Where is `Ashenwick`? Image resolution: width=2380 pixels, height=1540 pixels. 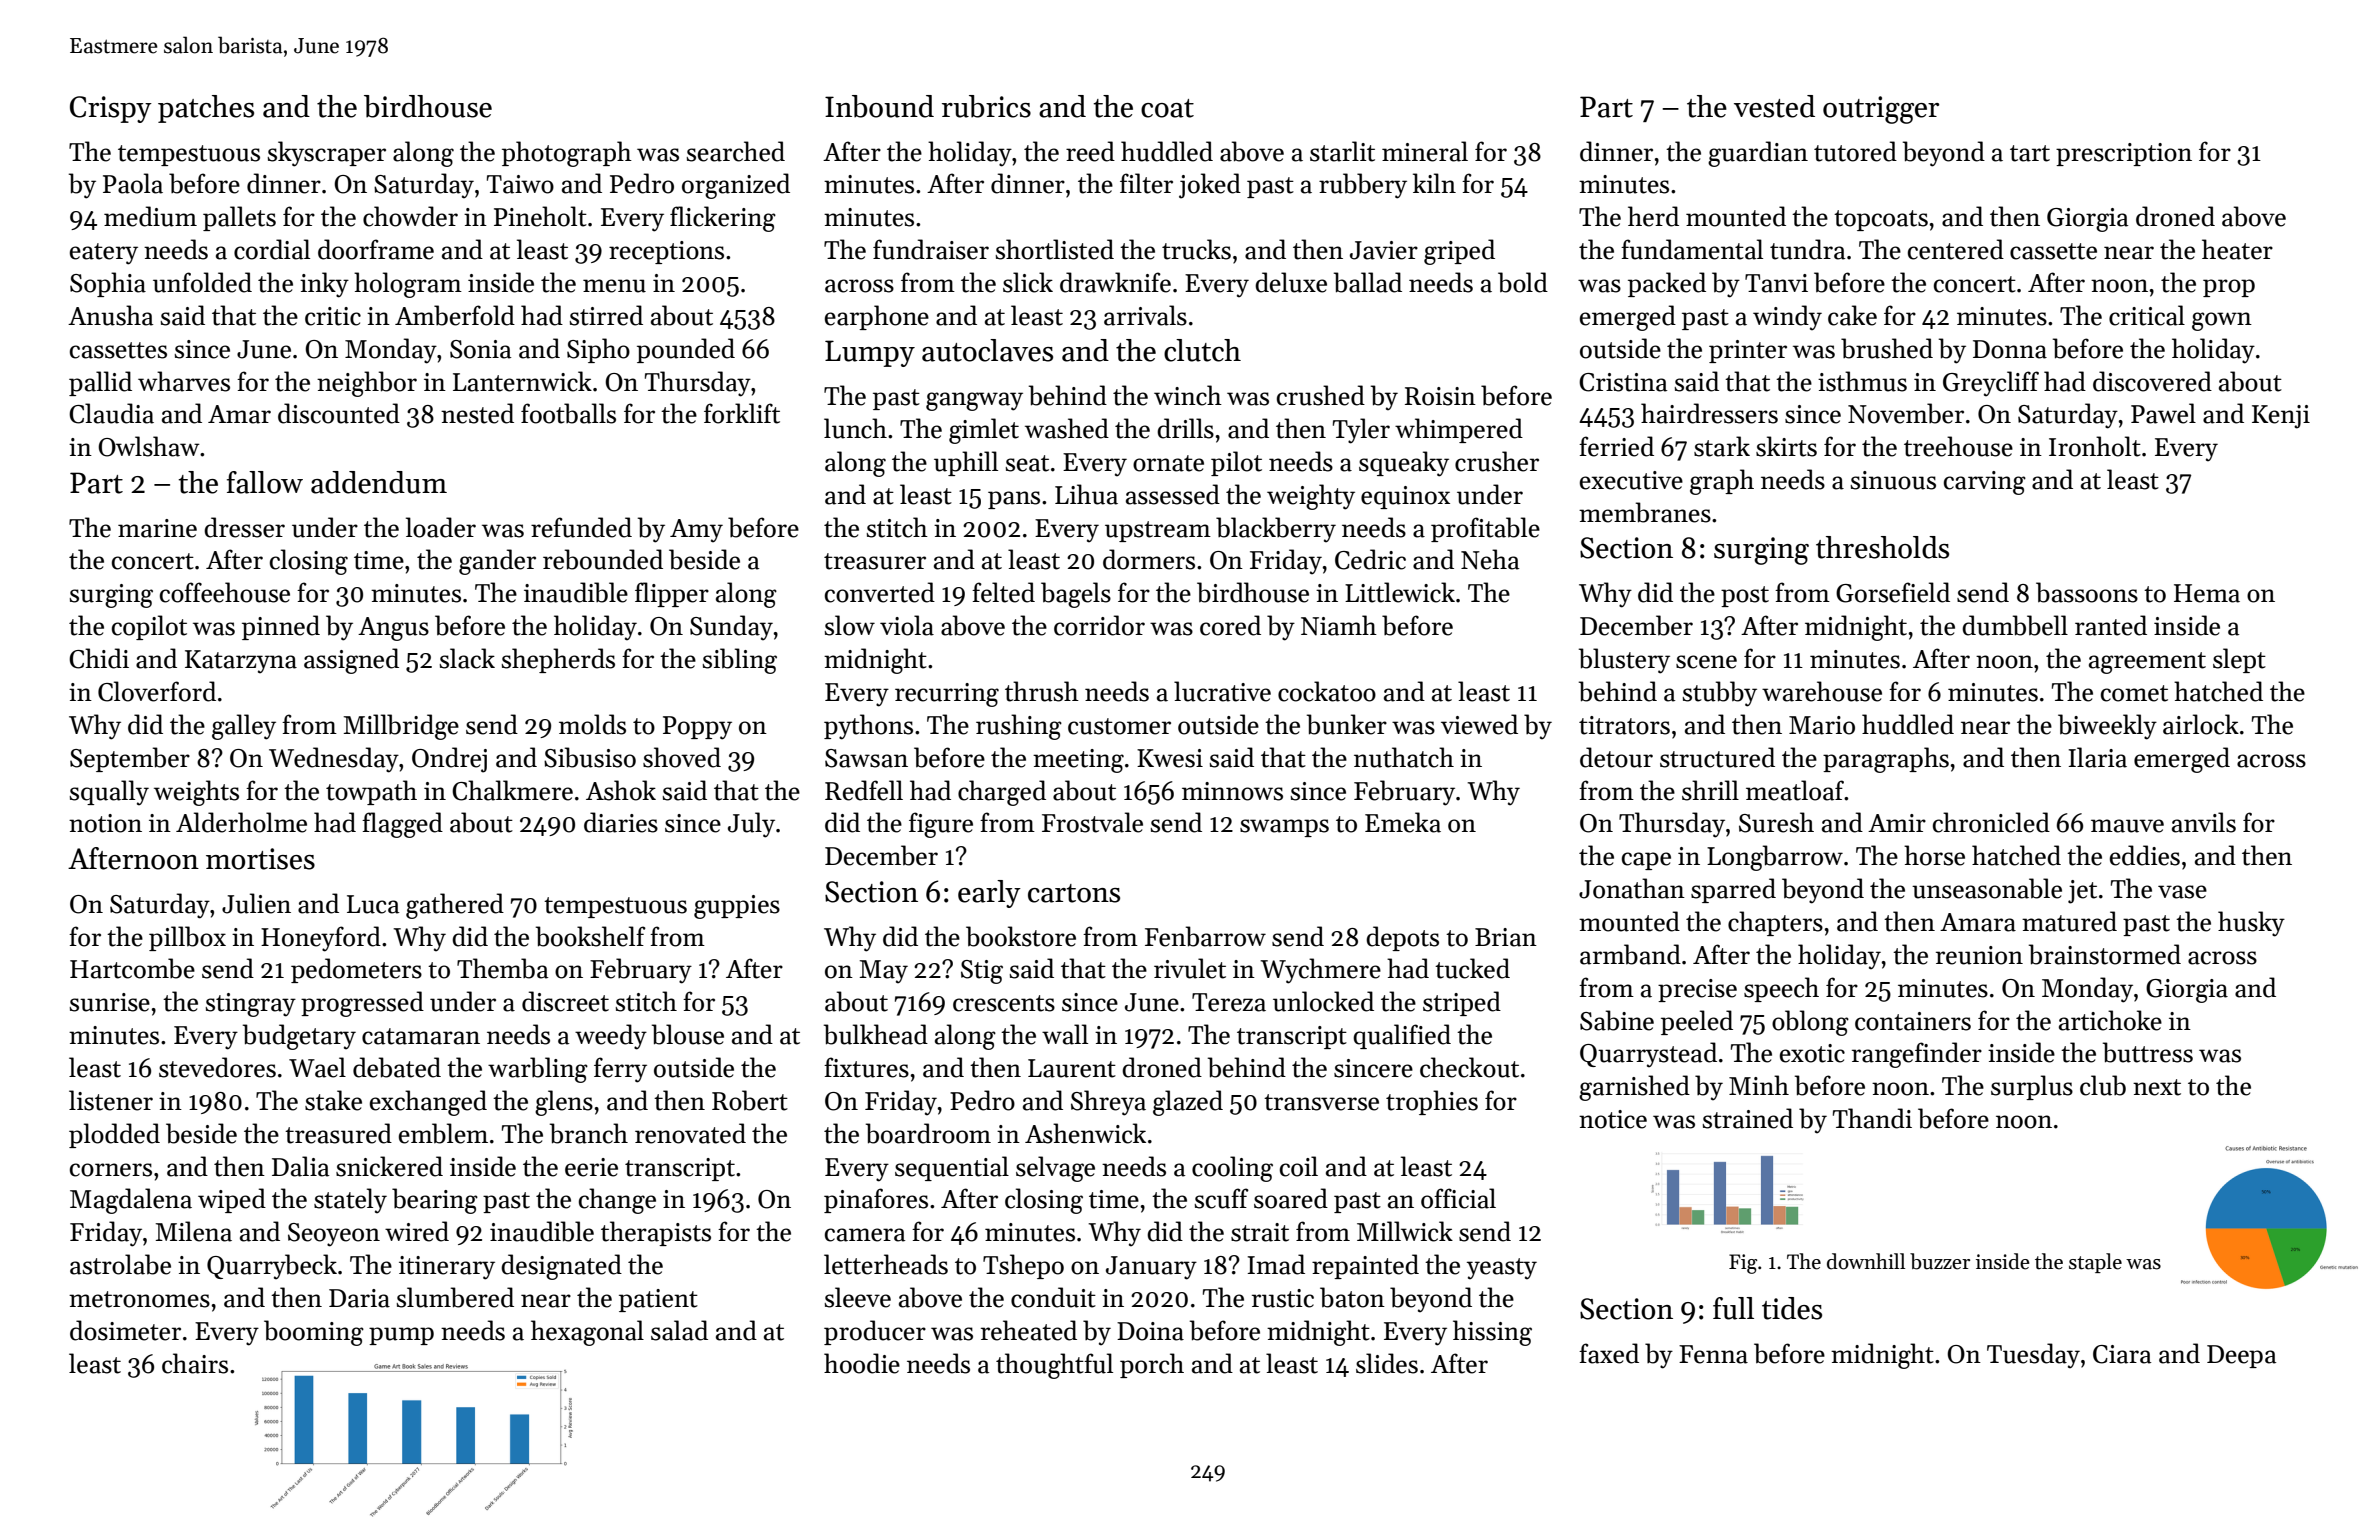 Ashenwick is located at coordinates (1085, 1133).
